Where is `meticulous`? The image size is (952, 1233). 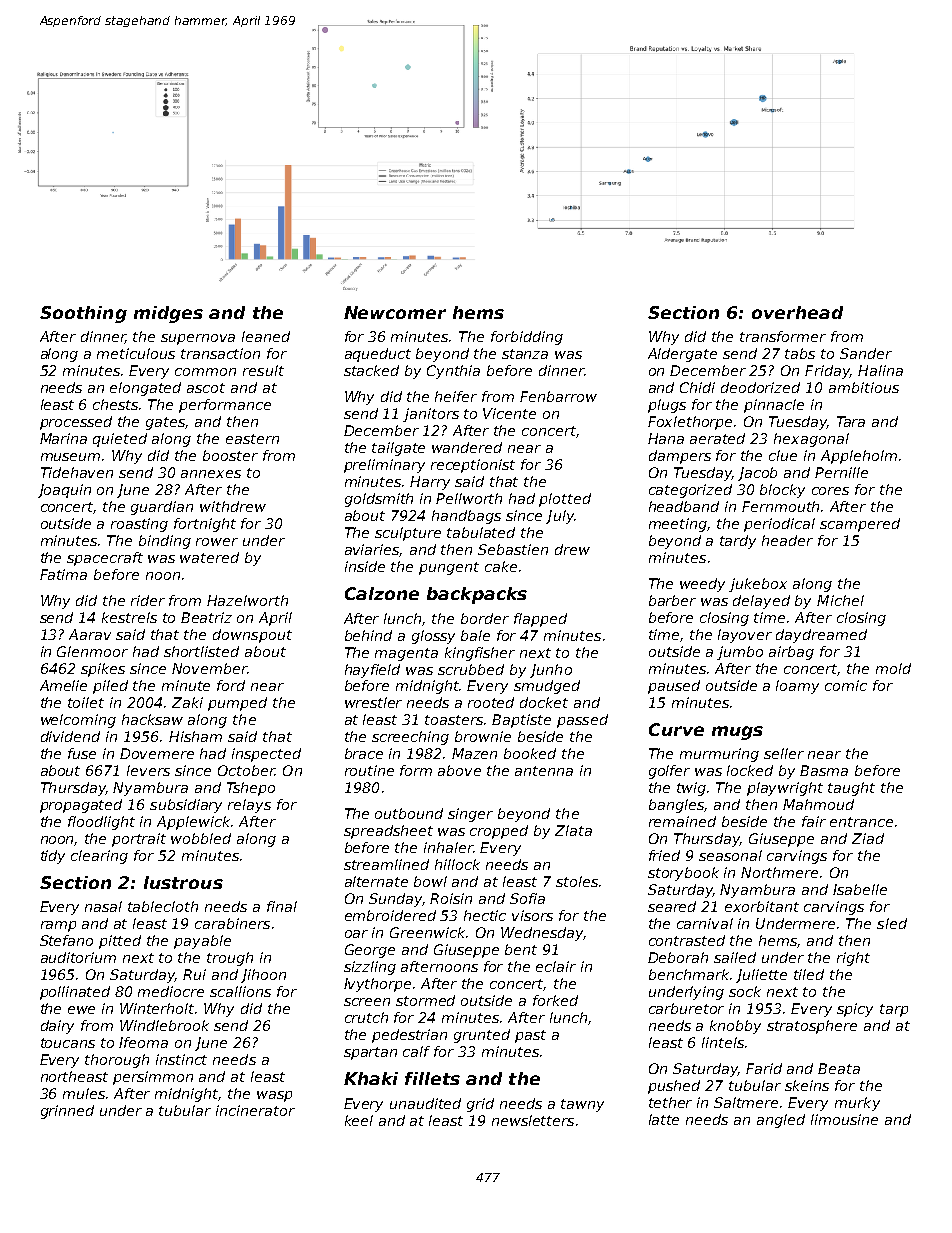 meticulous is located at coordinates (136, 353).
